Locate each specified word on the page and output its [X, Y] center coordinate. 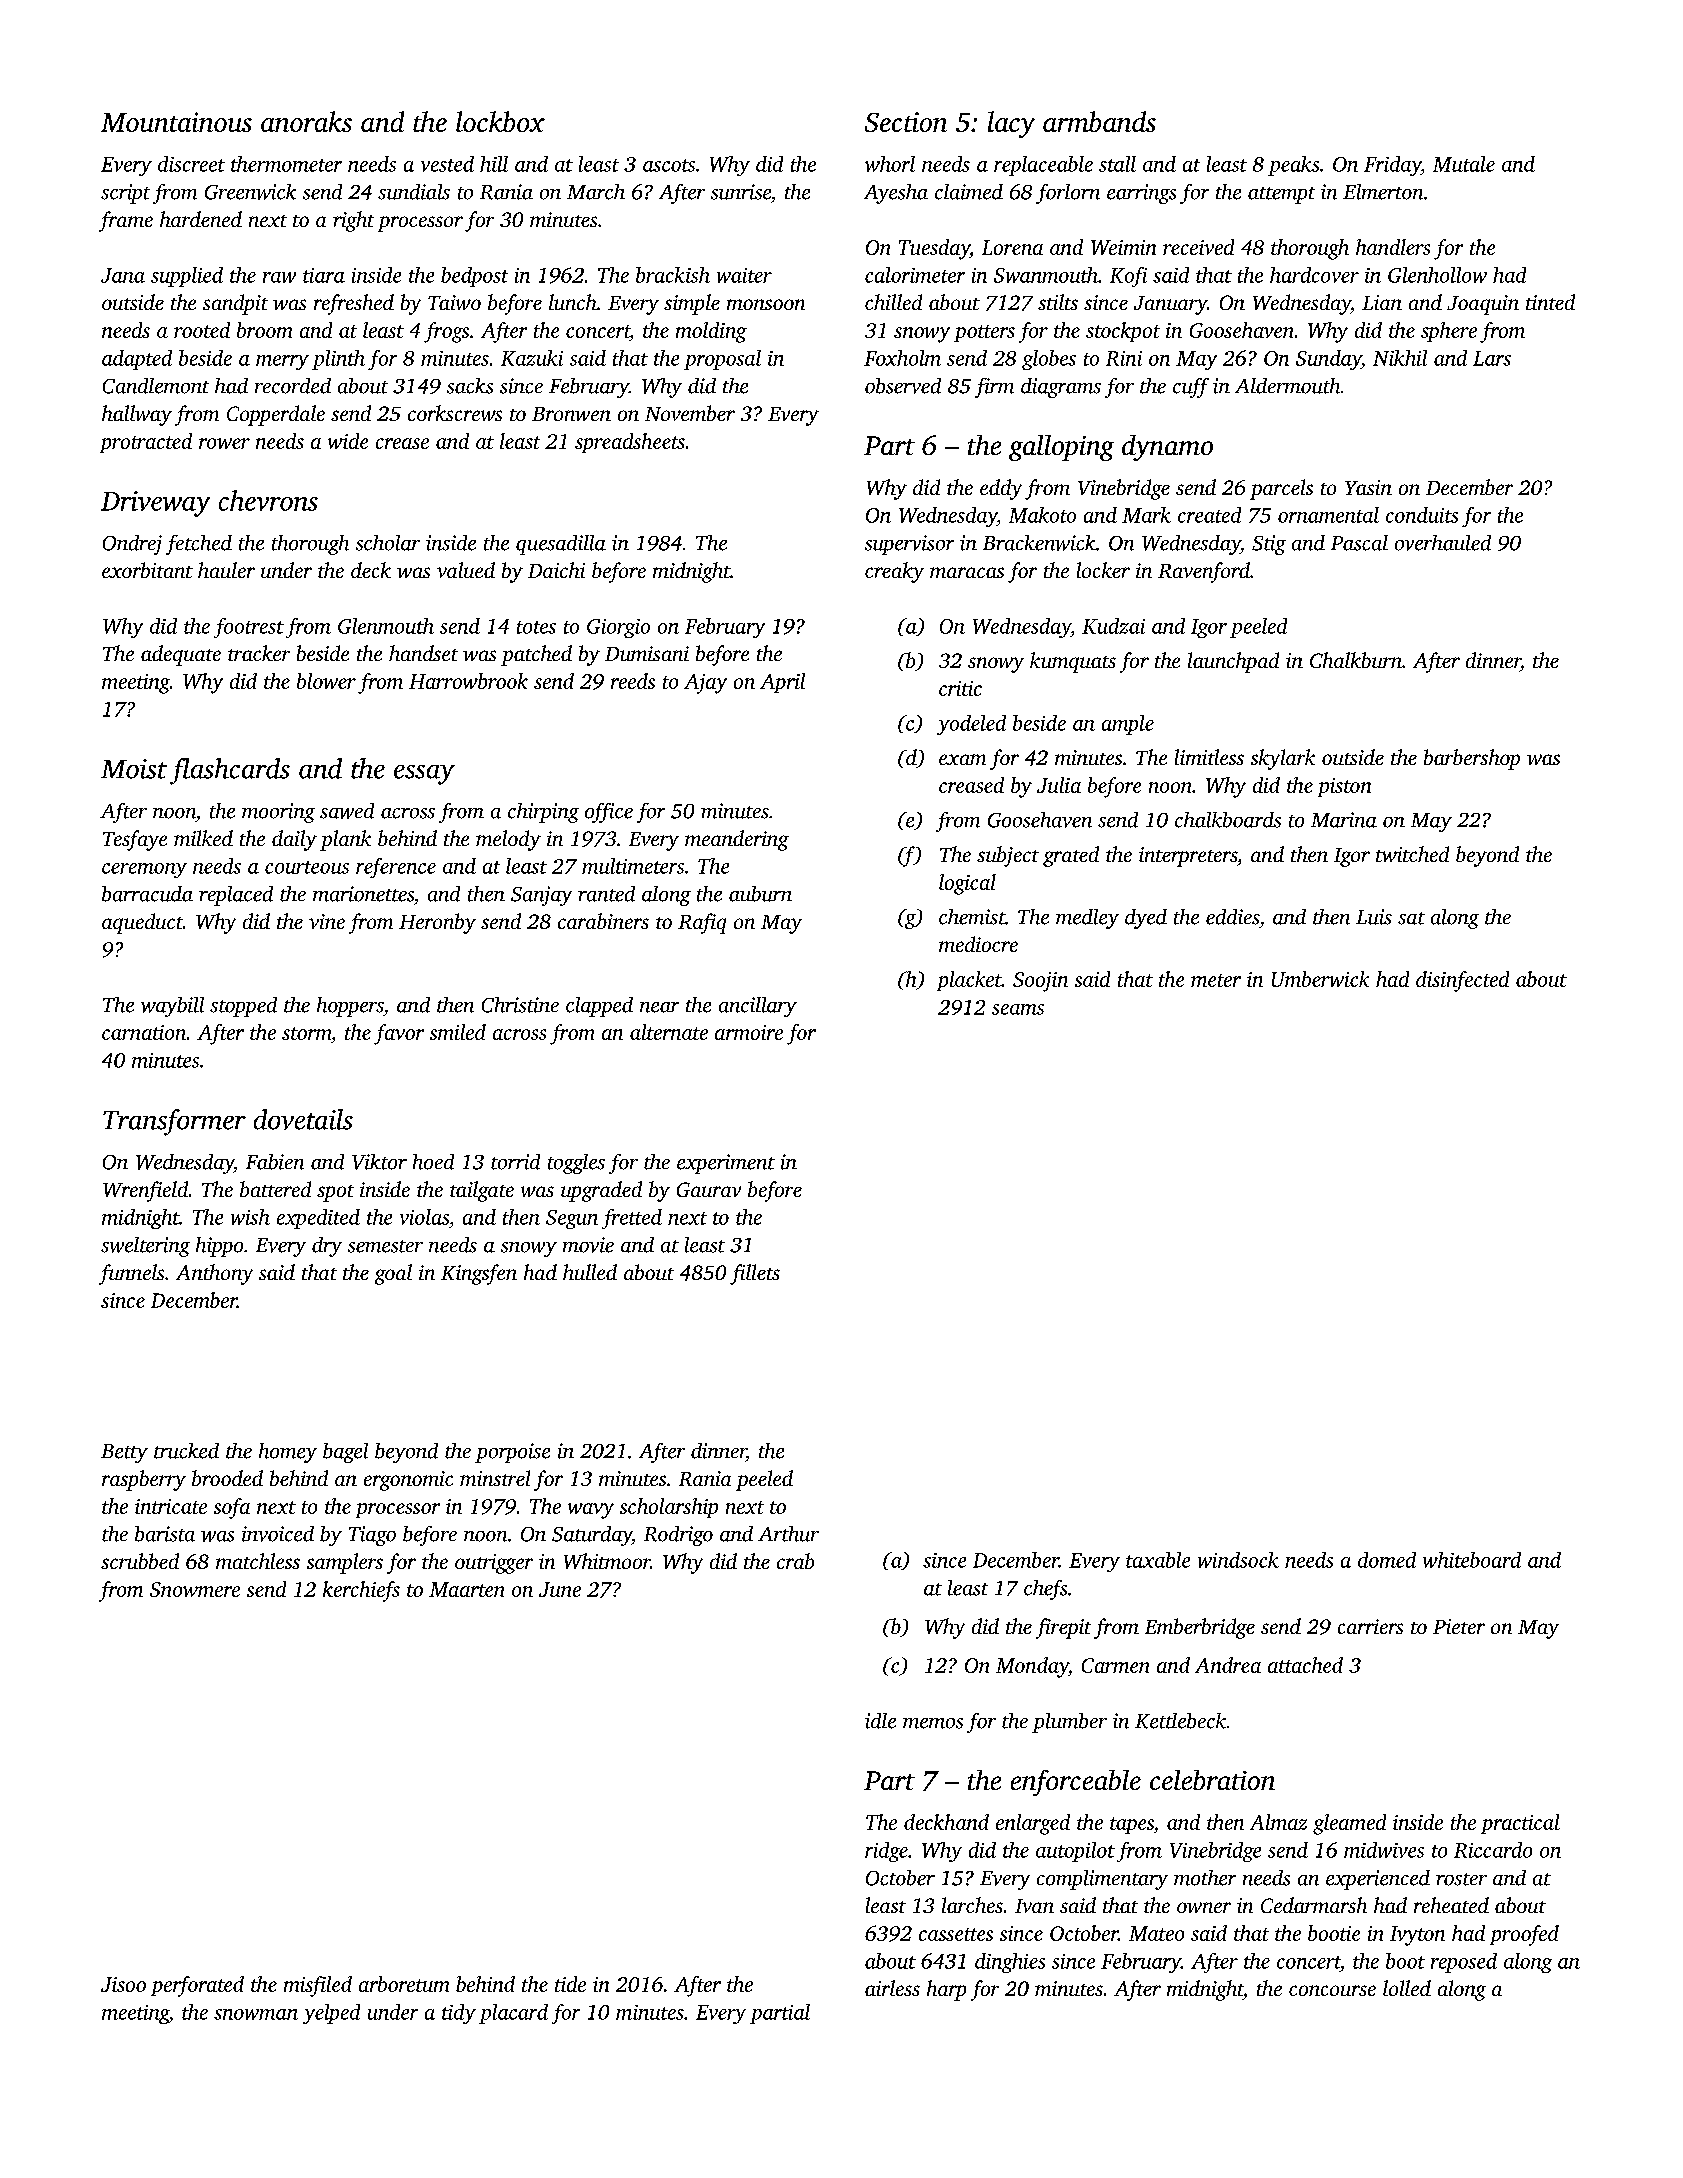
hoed [433, 1162]
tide [570, 1984]
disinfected [1462, 981]
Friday [1392, 166]
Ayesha [896, 194]
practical [1520, 1824]
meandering [737, 840]
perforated [197, 1986]
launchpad [1233, 662]
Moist [134, 769]
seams [1018, 1009]
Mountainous [176, 122]
